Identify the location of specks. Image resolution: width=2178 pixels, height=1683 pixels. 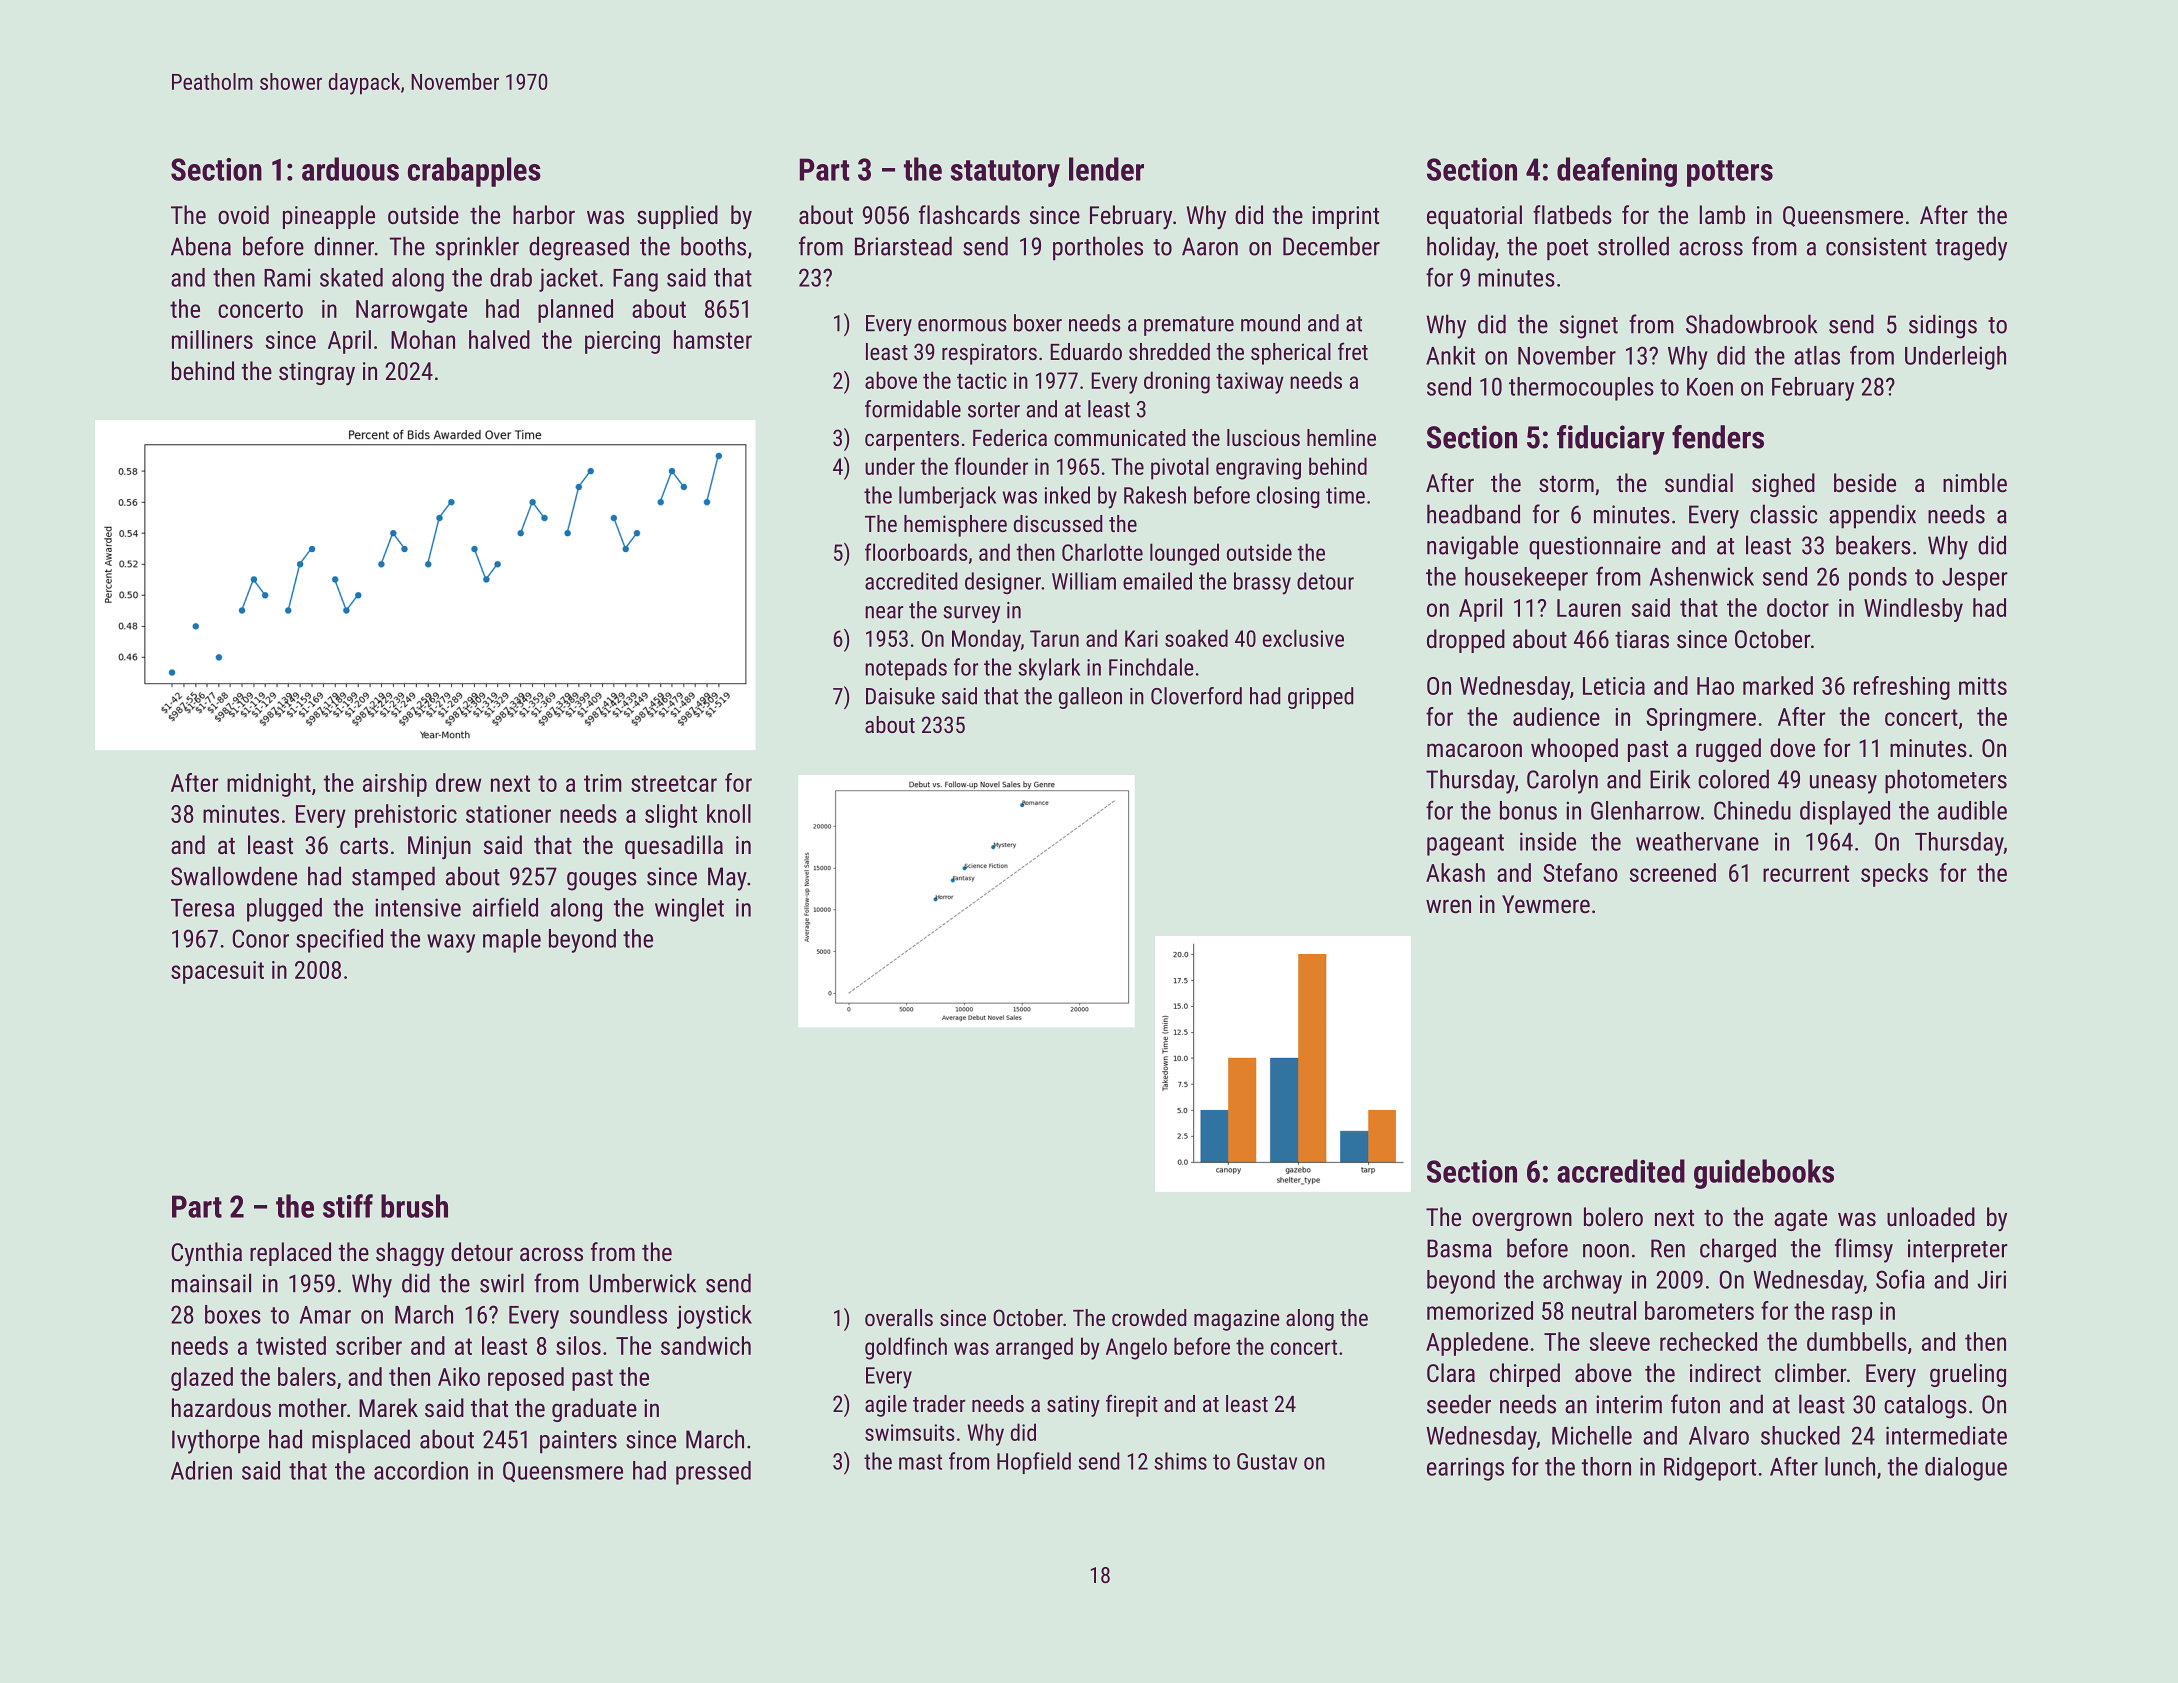
(1894, 875).
